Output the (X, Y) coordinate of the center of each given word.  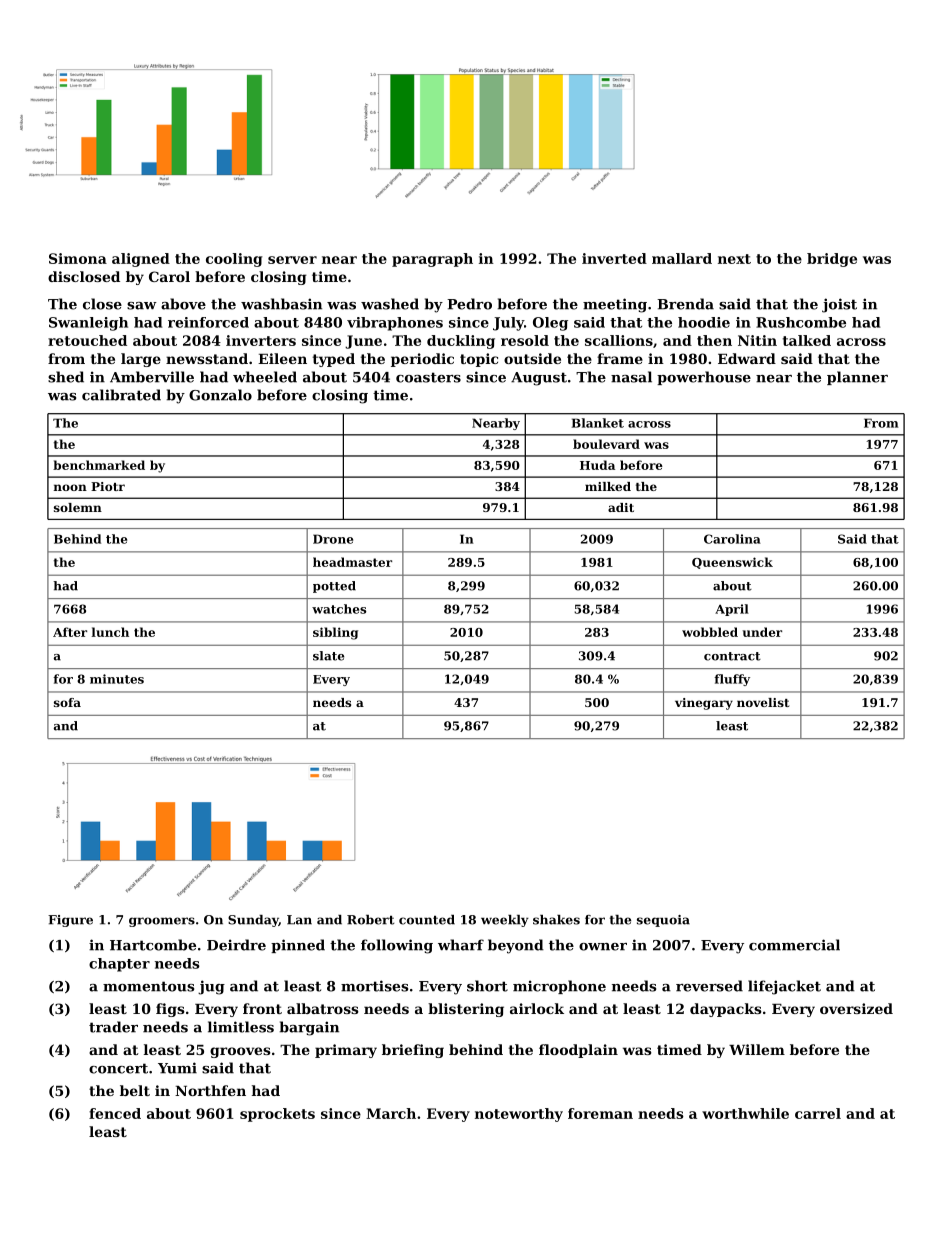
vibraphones (395, 324)
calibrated (121, 395)
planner (857, 378)
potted (334, 587)
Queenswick (732, 563)
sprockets (277, 1115)
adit (621, 507)
